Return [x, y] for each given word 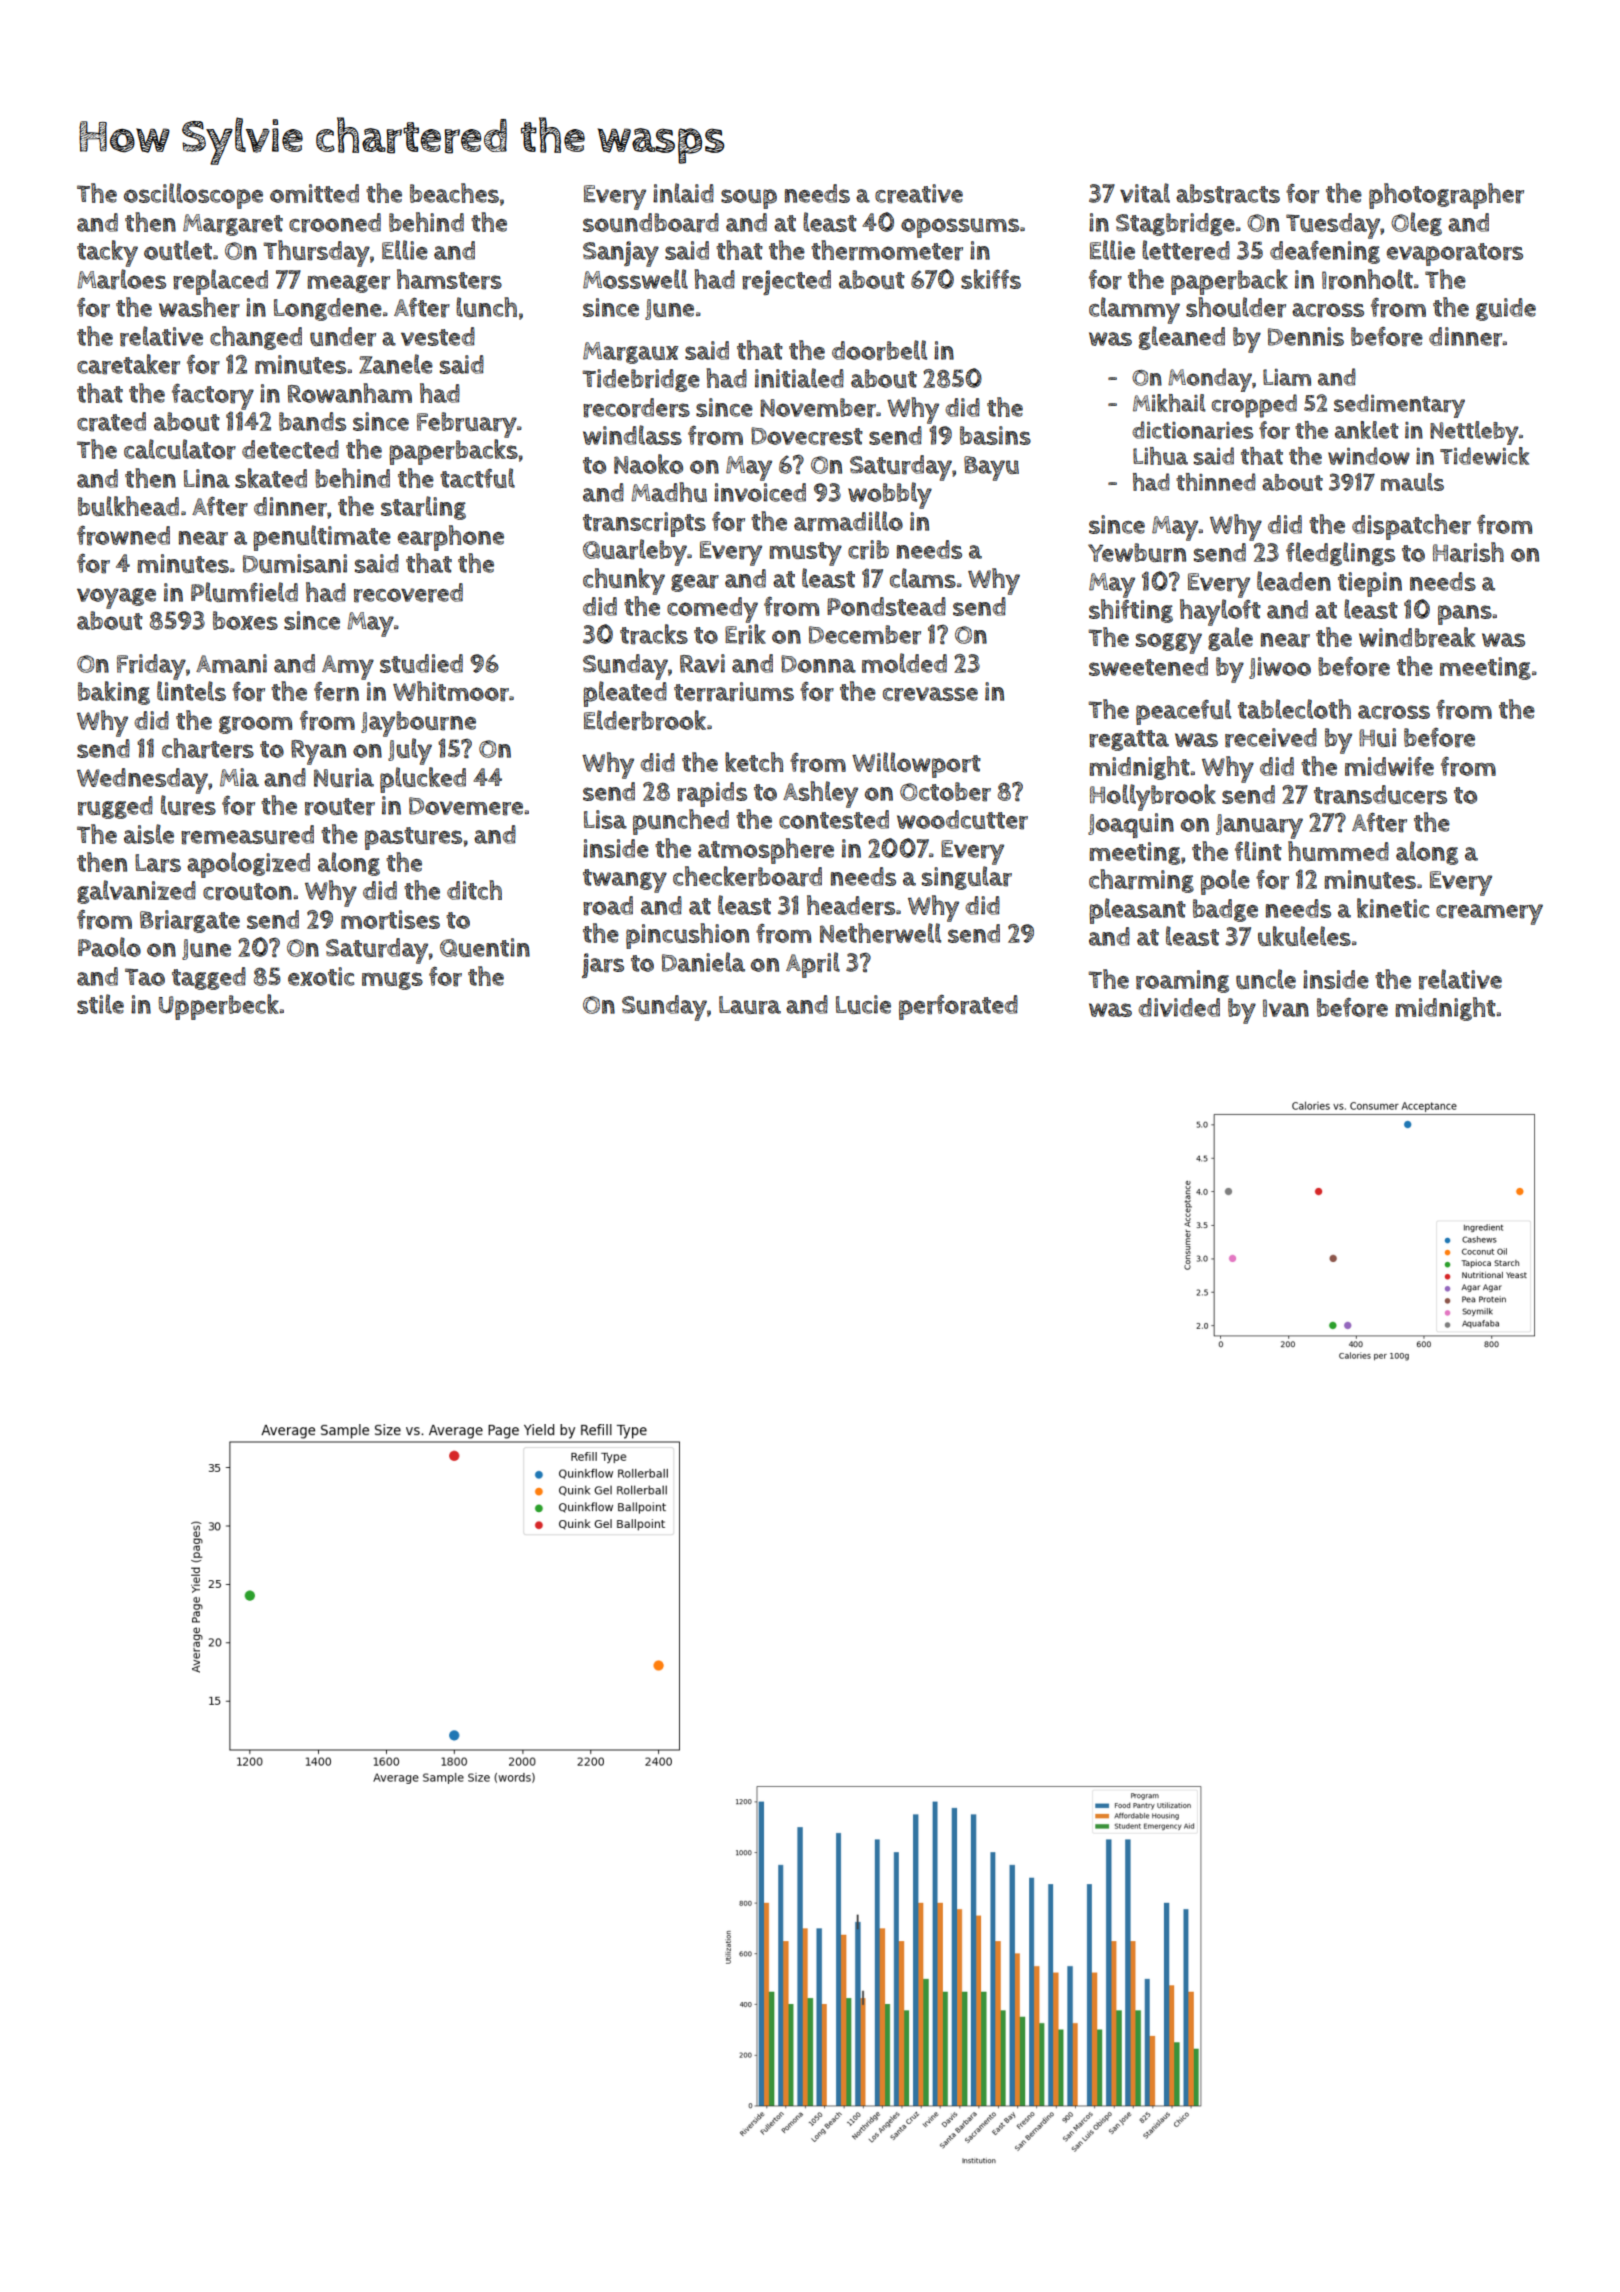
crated [111, 422]
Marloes [121, 279]
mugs [392, 981]
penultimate [322, 538]
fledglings [1340, 554]
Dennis [1306, 336]
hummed [1338, 851]
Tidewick [1484, 456]
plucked [423, 780]
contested [834, 819]
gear [695, 583]
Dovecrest [807, 436]
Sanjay [621, 254]
